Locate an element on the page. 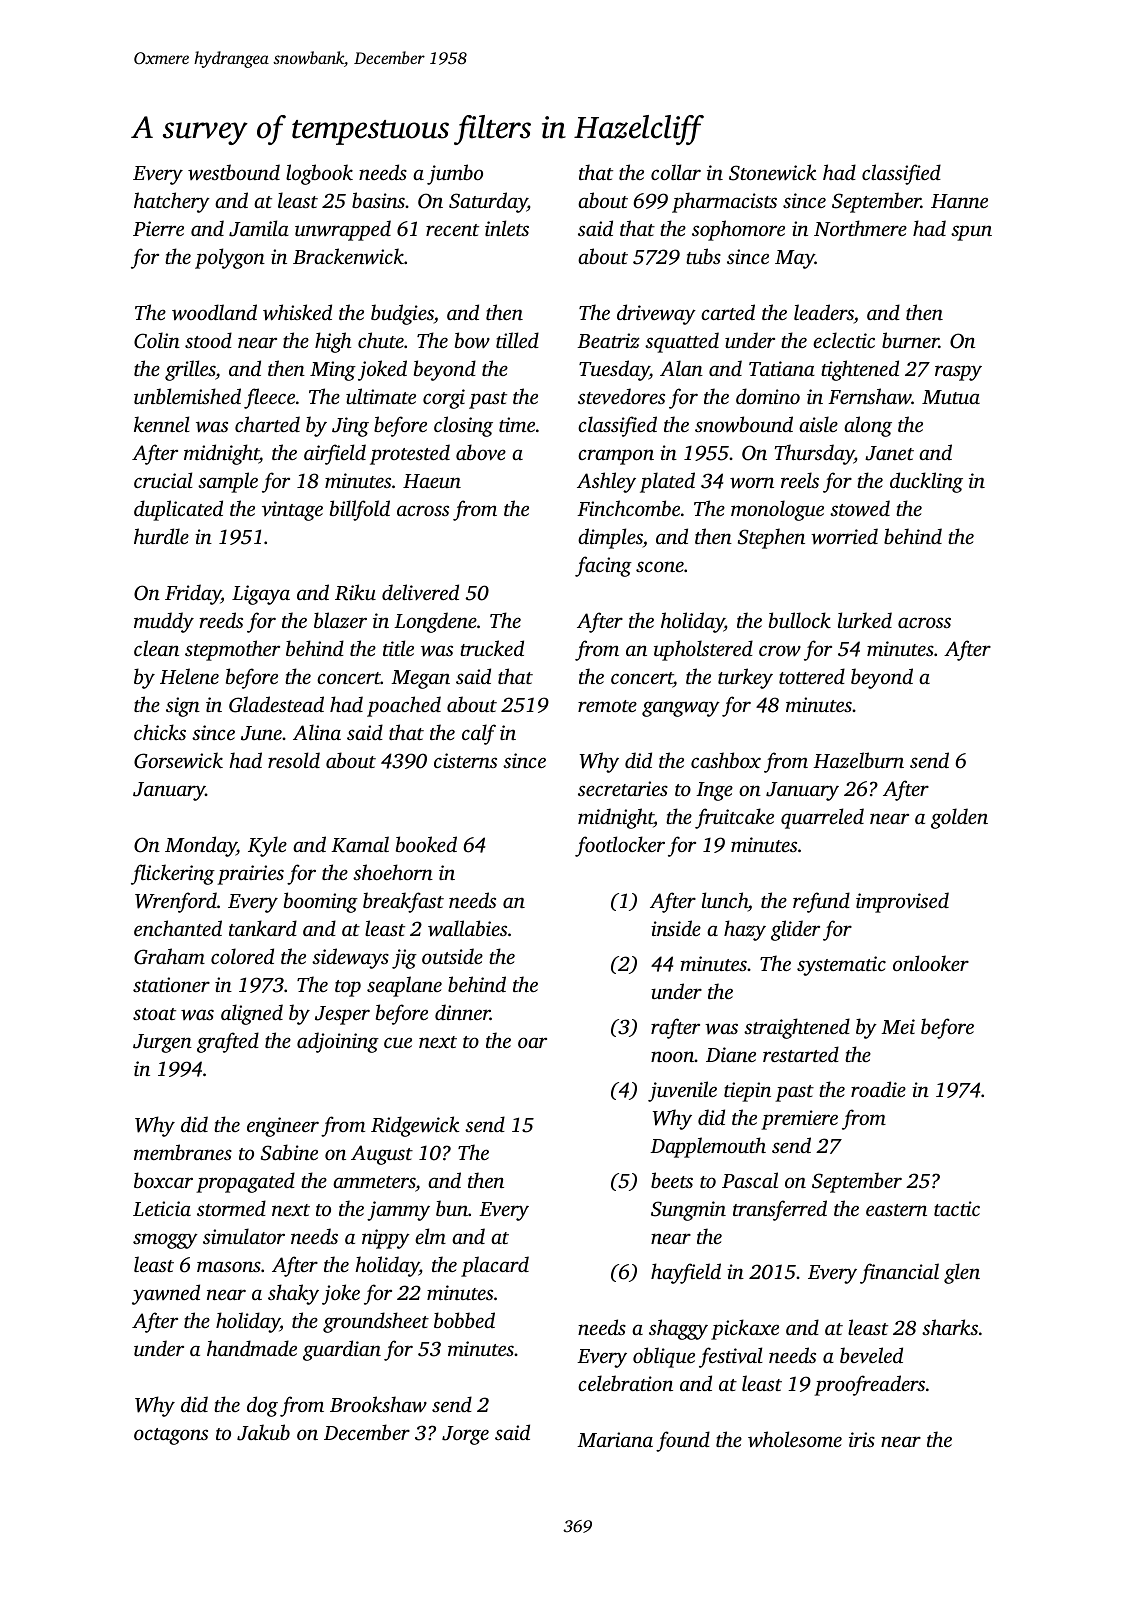 The height and width of the document is (1600, 1127). Ligaya is located at coordinates (261, 595).
